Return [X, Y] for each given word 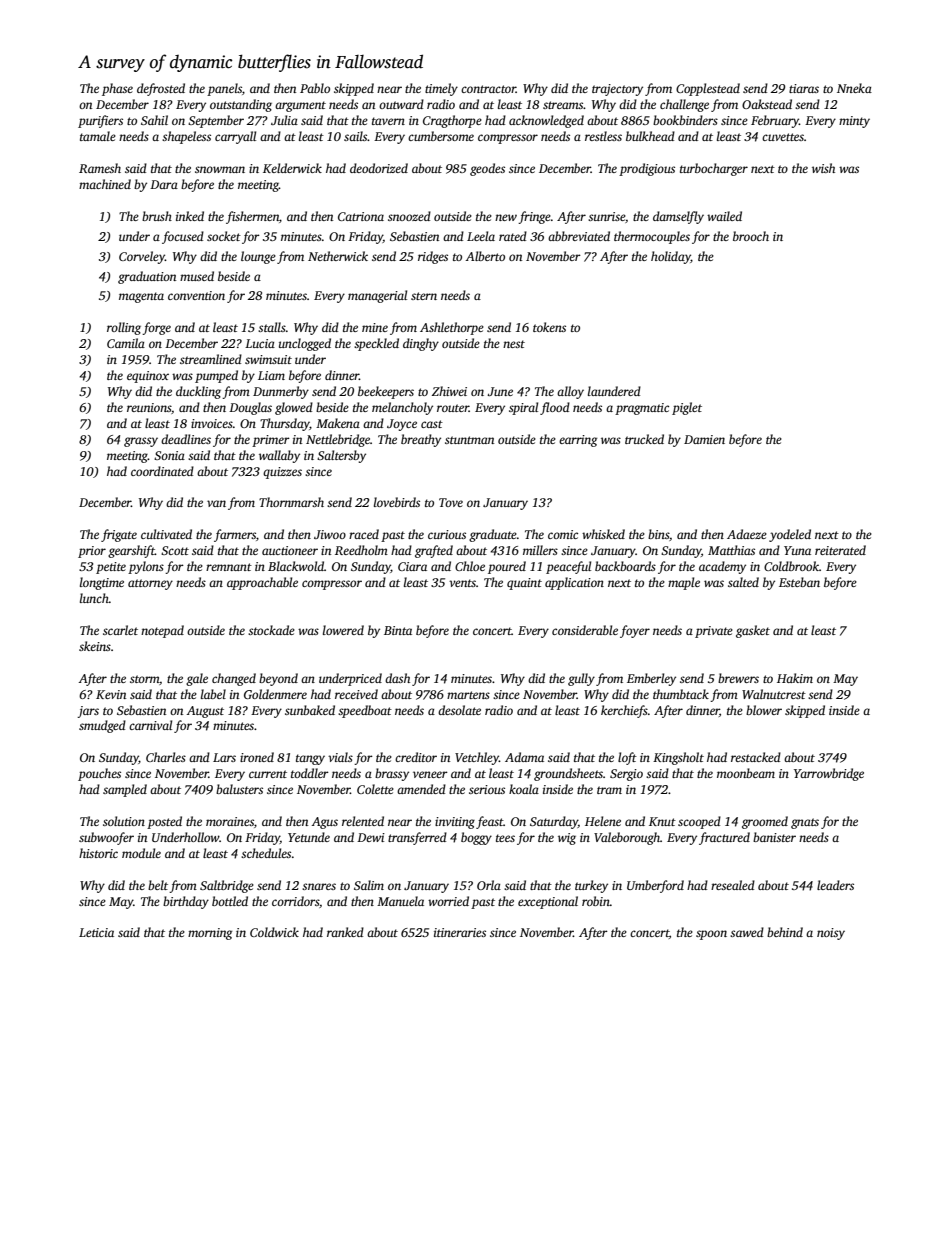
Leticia [96, 932]
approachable [262, 583]
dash [397, 678]
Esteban [799, 582]
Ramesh [100, 168]
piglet [687, 408]
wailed [724, 216]
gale [197, 679]
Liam [271, 375]
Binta [398, 630]
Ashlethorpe [452, 328]
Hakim [795, 678]
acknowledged [546, 121]
